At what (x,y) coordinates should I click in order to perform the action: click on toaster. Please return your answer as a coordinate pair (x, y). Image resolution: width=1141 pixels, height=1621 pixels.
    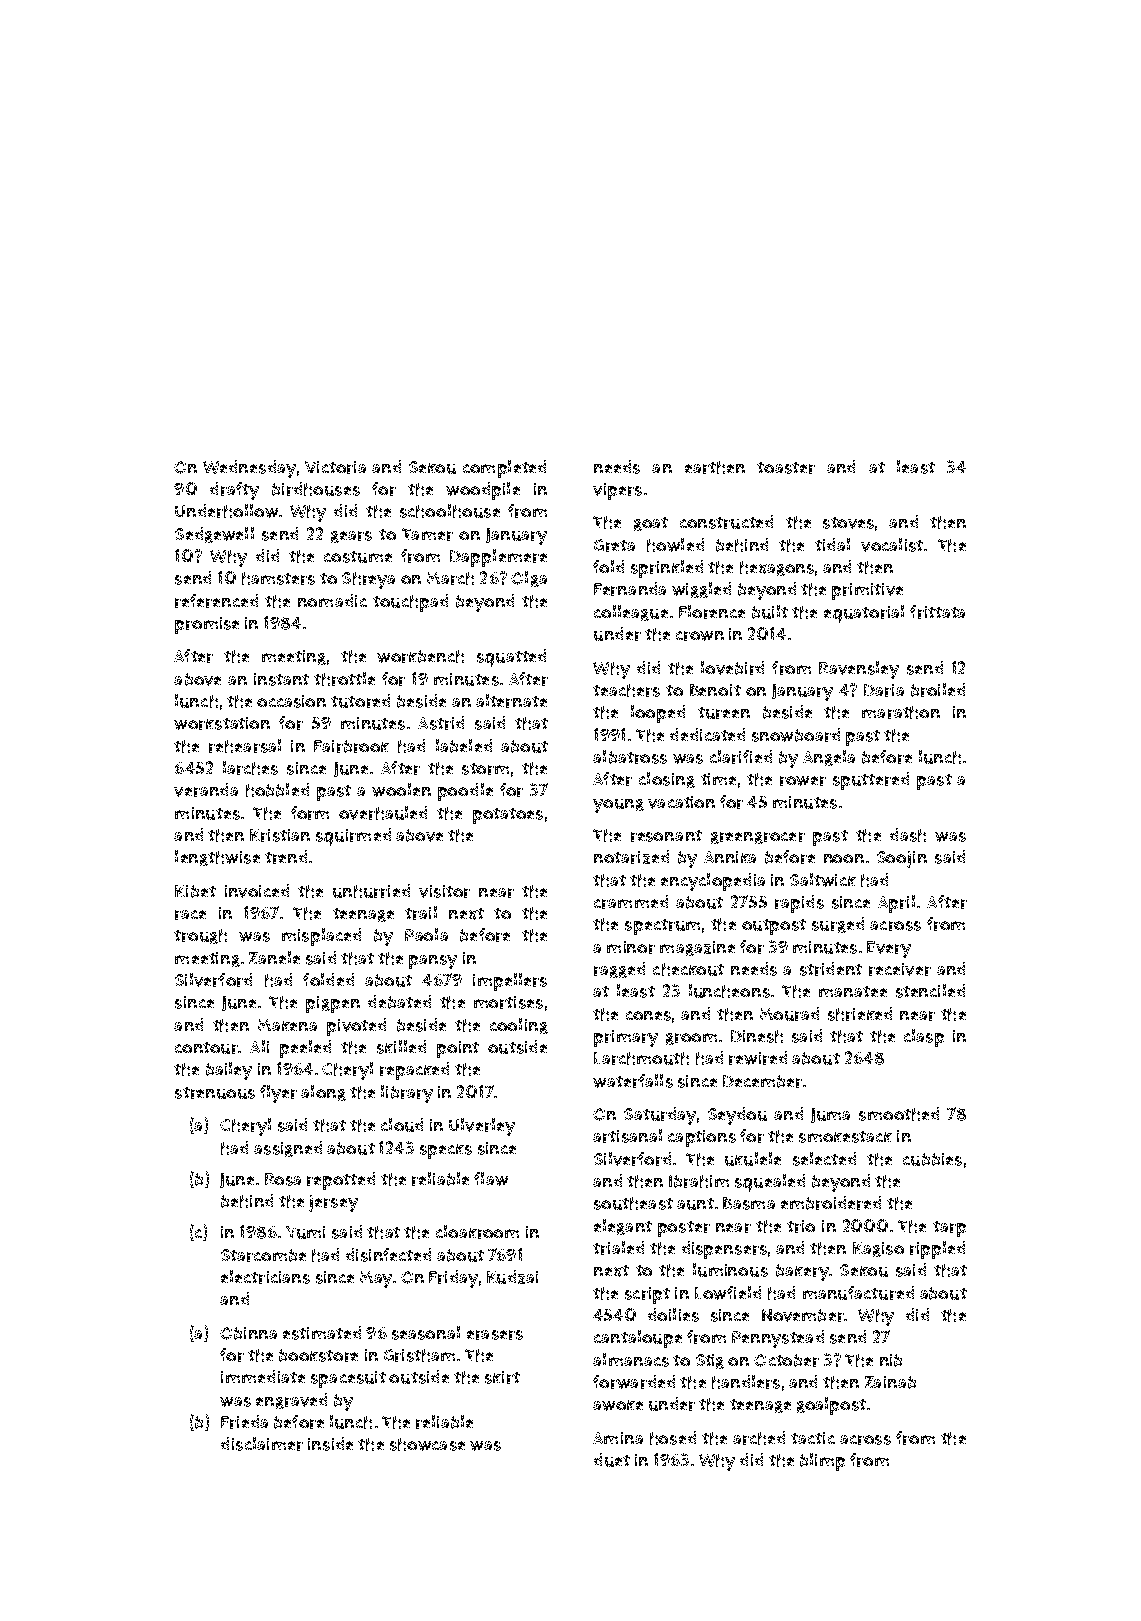
    Looking at the image, I should click on (786, 468).
